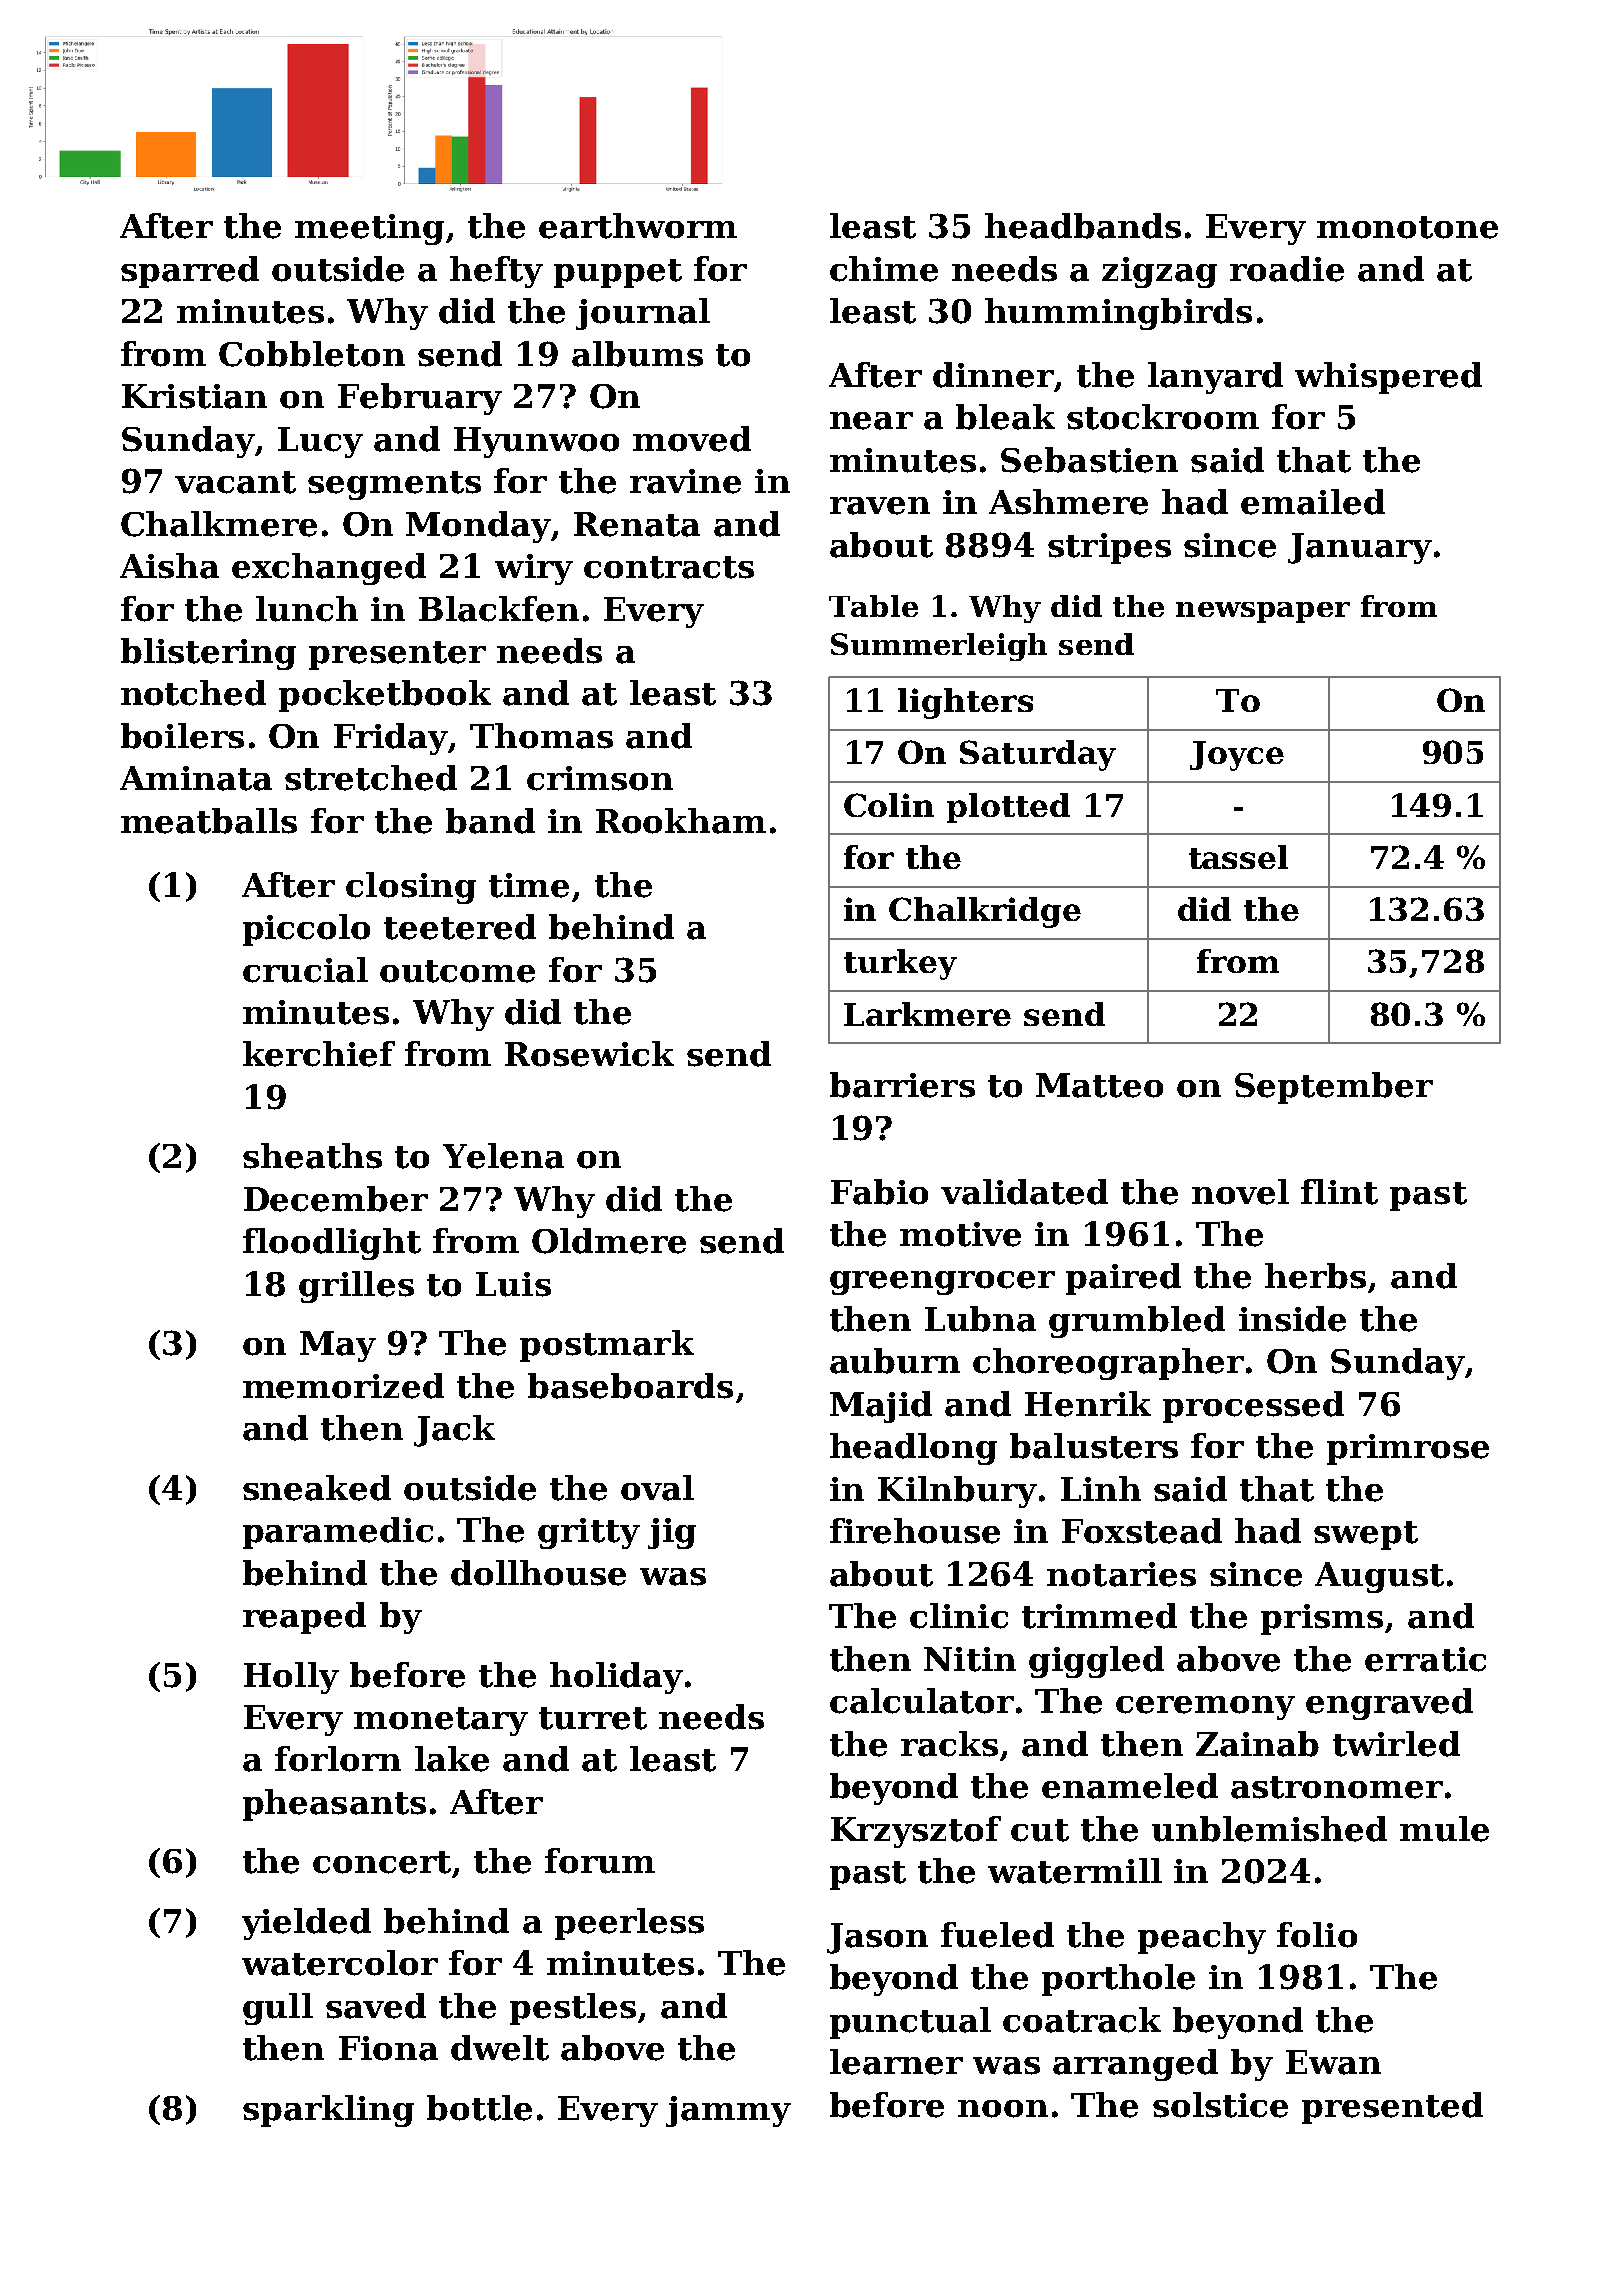 Image resolution: width=1620 pixels, height=2292 pixels. What do you see at coordinates (881, 1407) in the page?
I see `Majid` at bounding box center [881, 1407].
